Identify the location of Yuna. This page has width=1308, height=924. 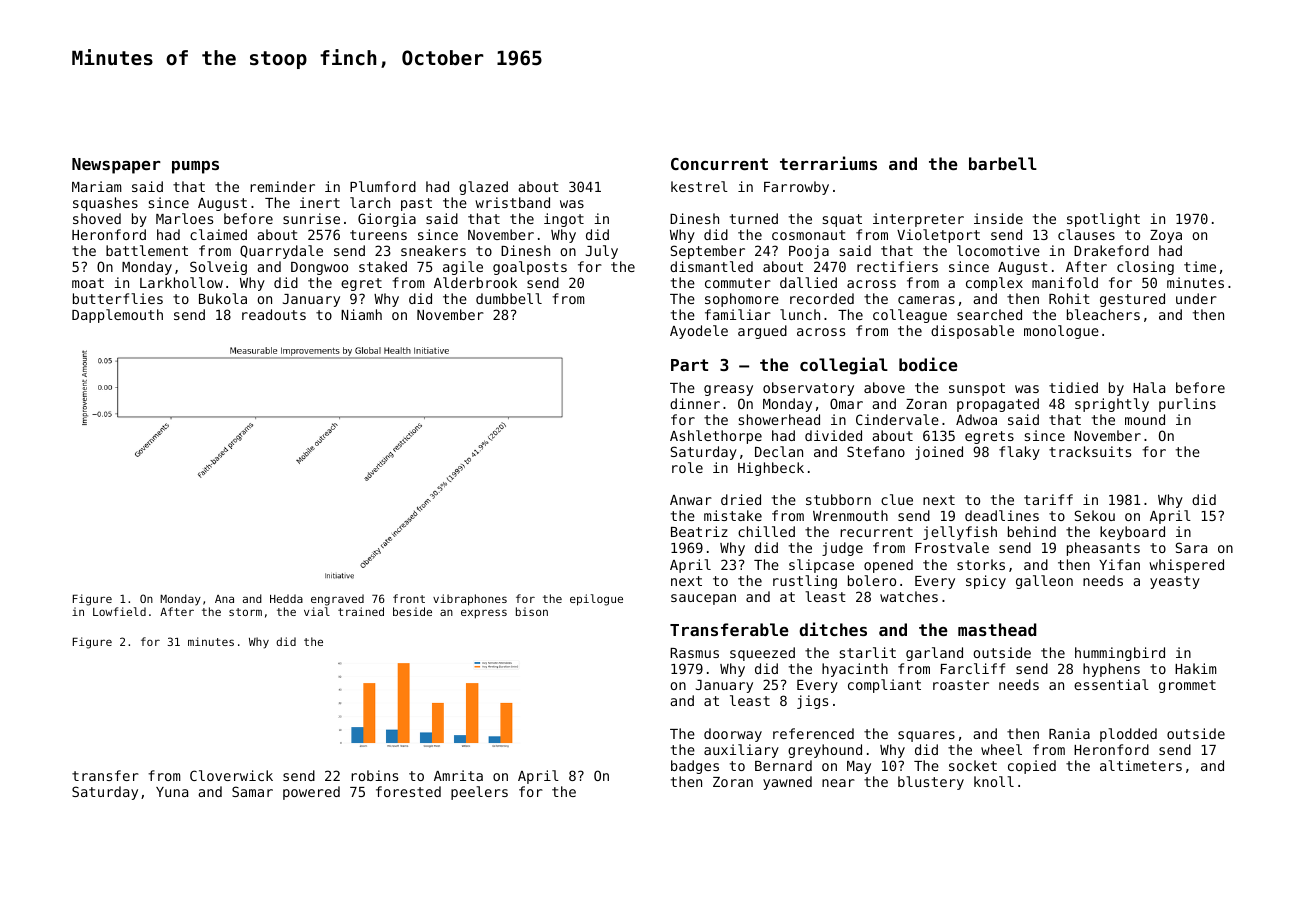
(172, 792).
